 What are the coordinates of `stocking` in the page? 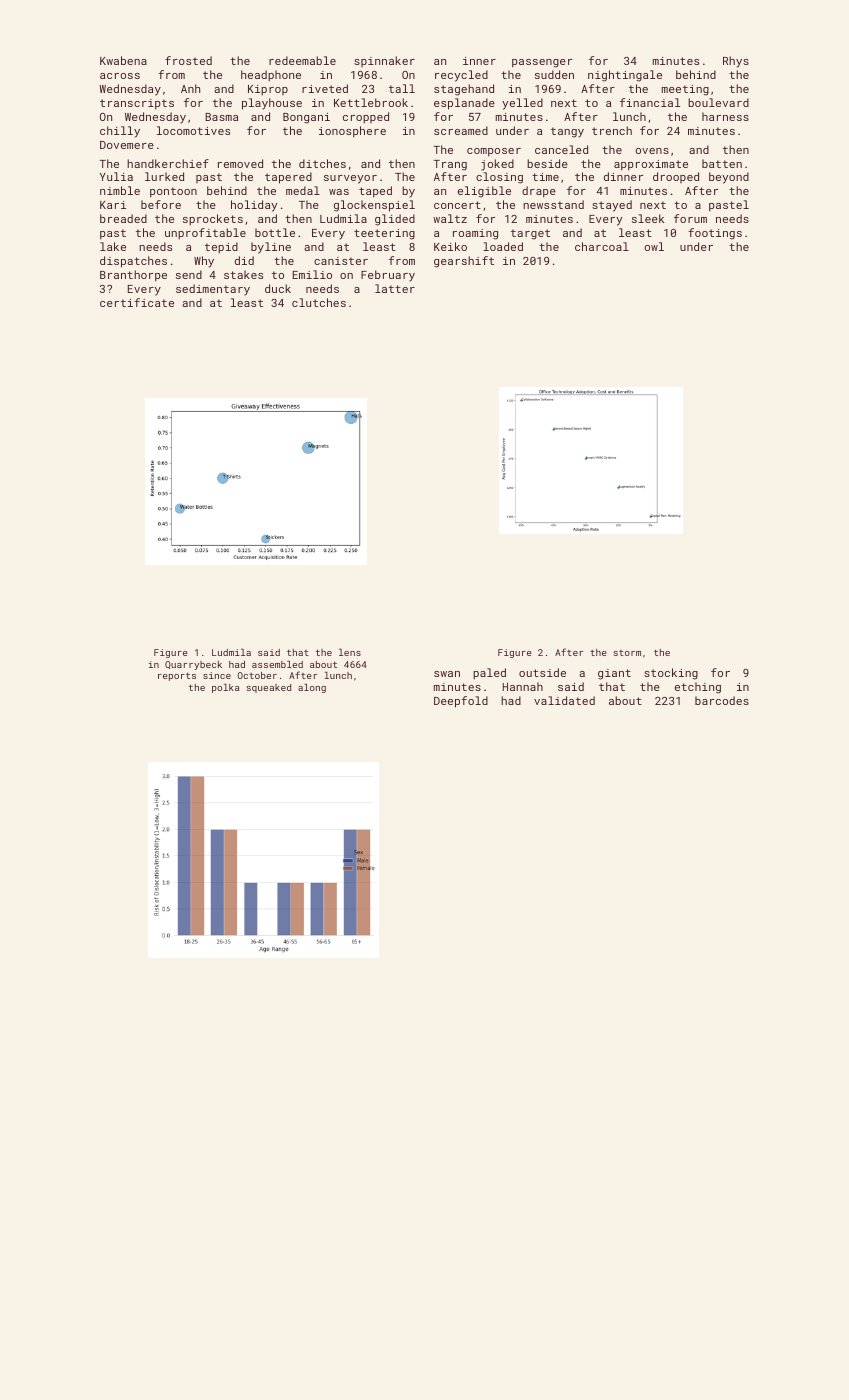 It's located at (671, 674).
